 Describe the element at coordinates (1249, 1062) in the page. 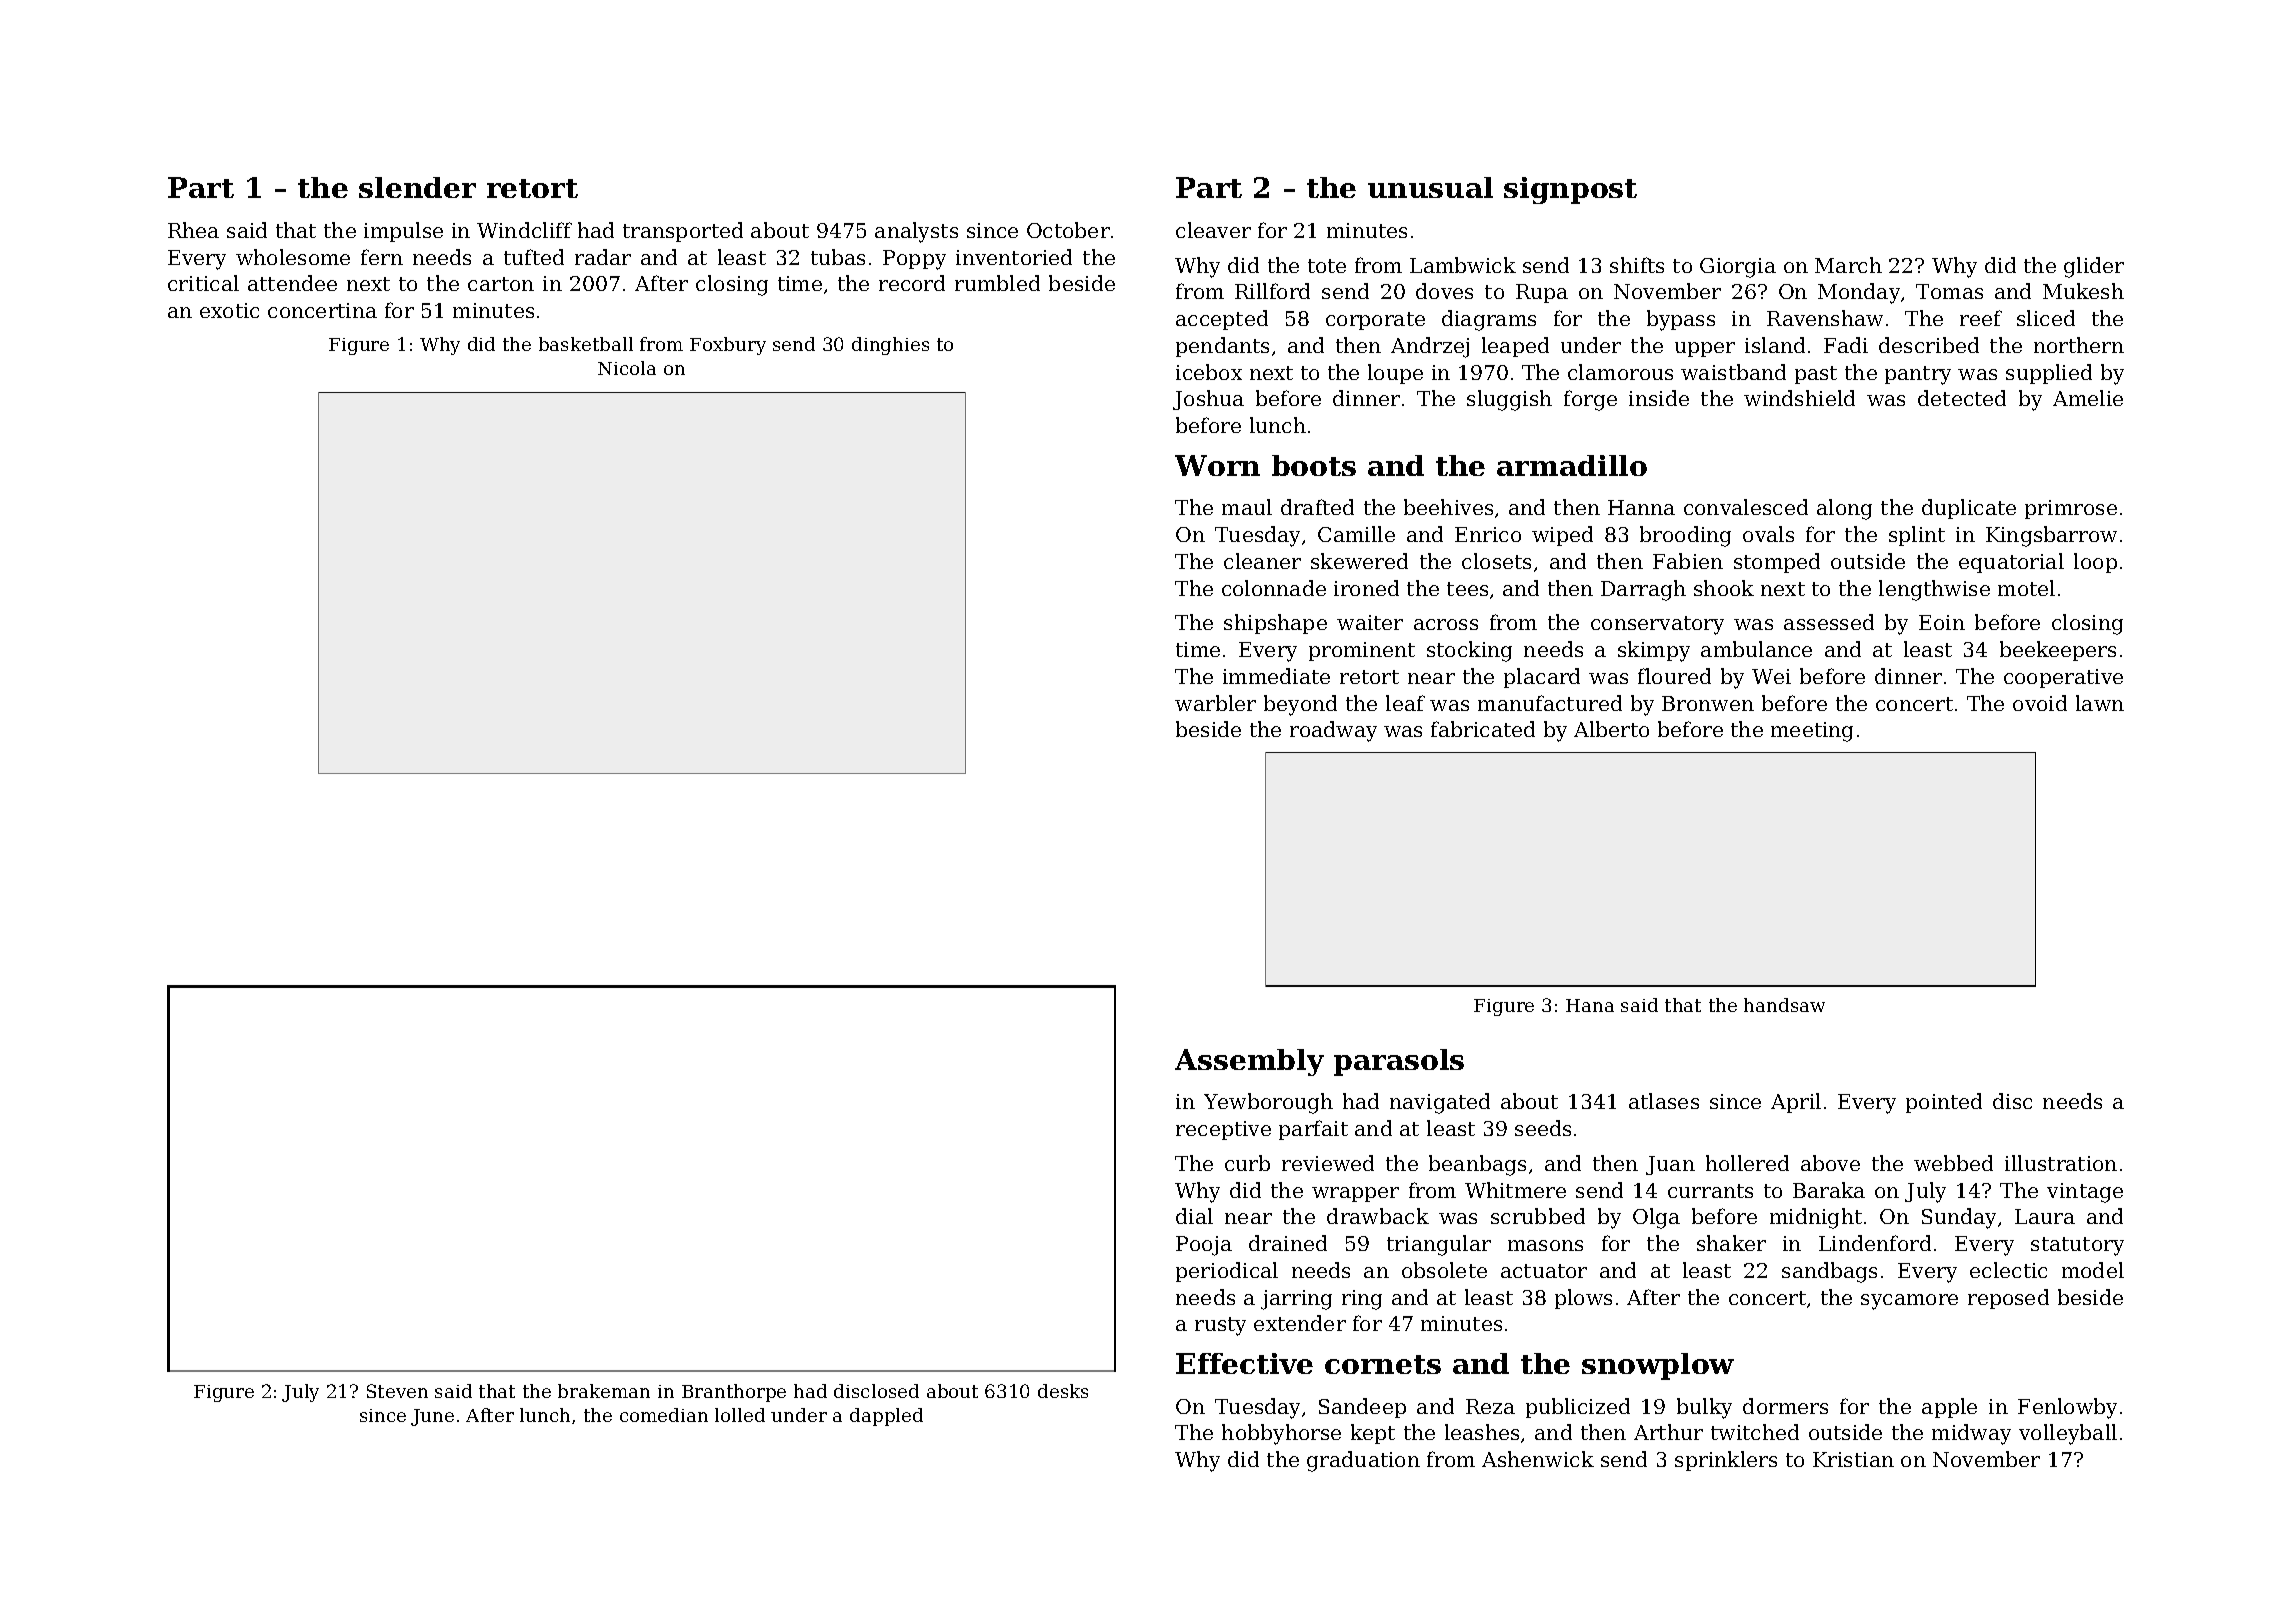

I see `Assembly` at that location.
